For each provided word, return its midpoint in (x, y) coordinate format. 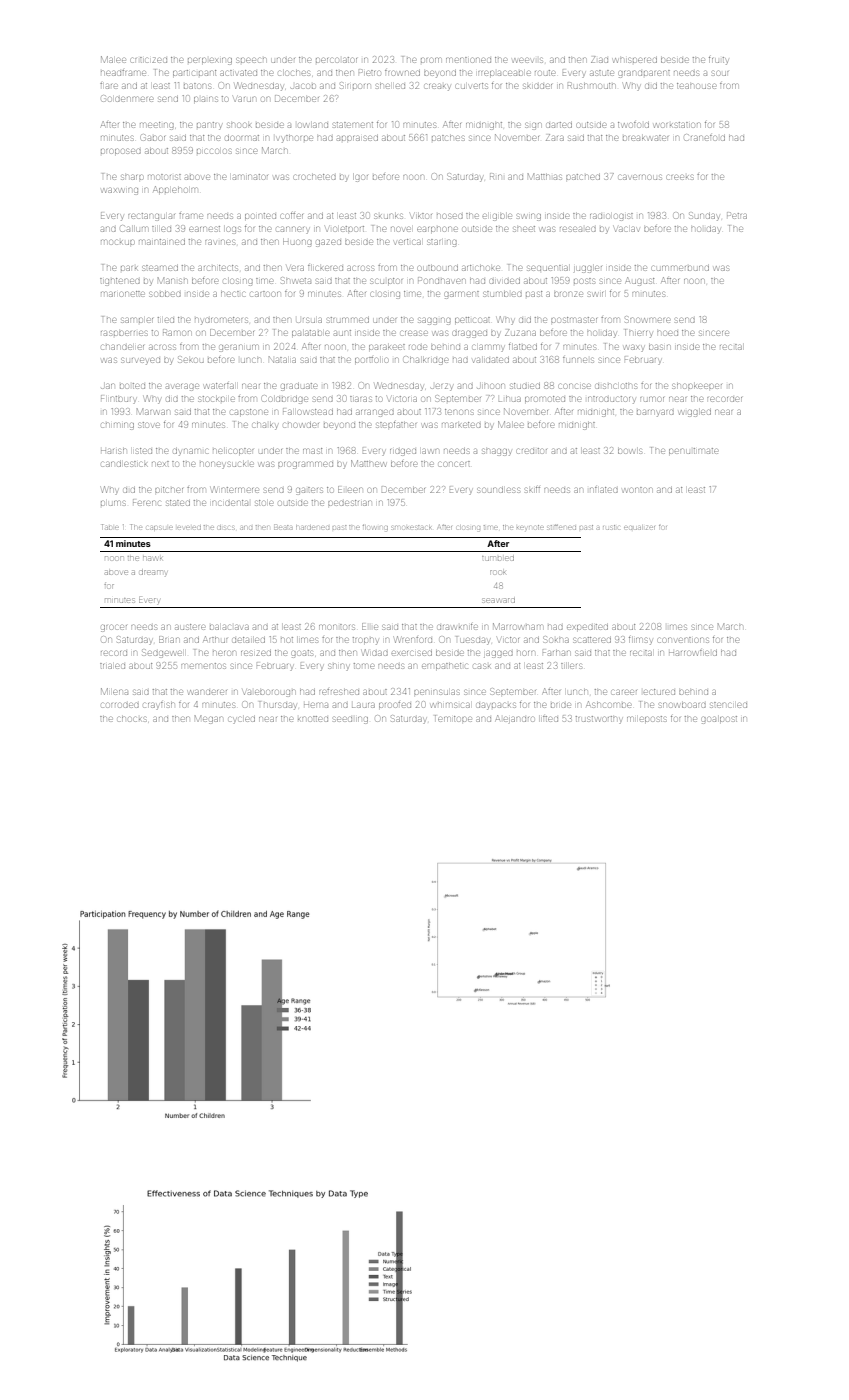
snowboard (683, 705)
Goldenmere (127, 98)
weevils (528, 60)
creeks (680, 177)
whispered (635, 60)
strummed (348, 320)
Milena (114, 691)
